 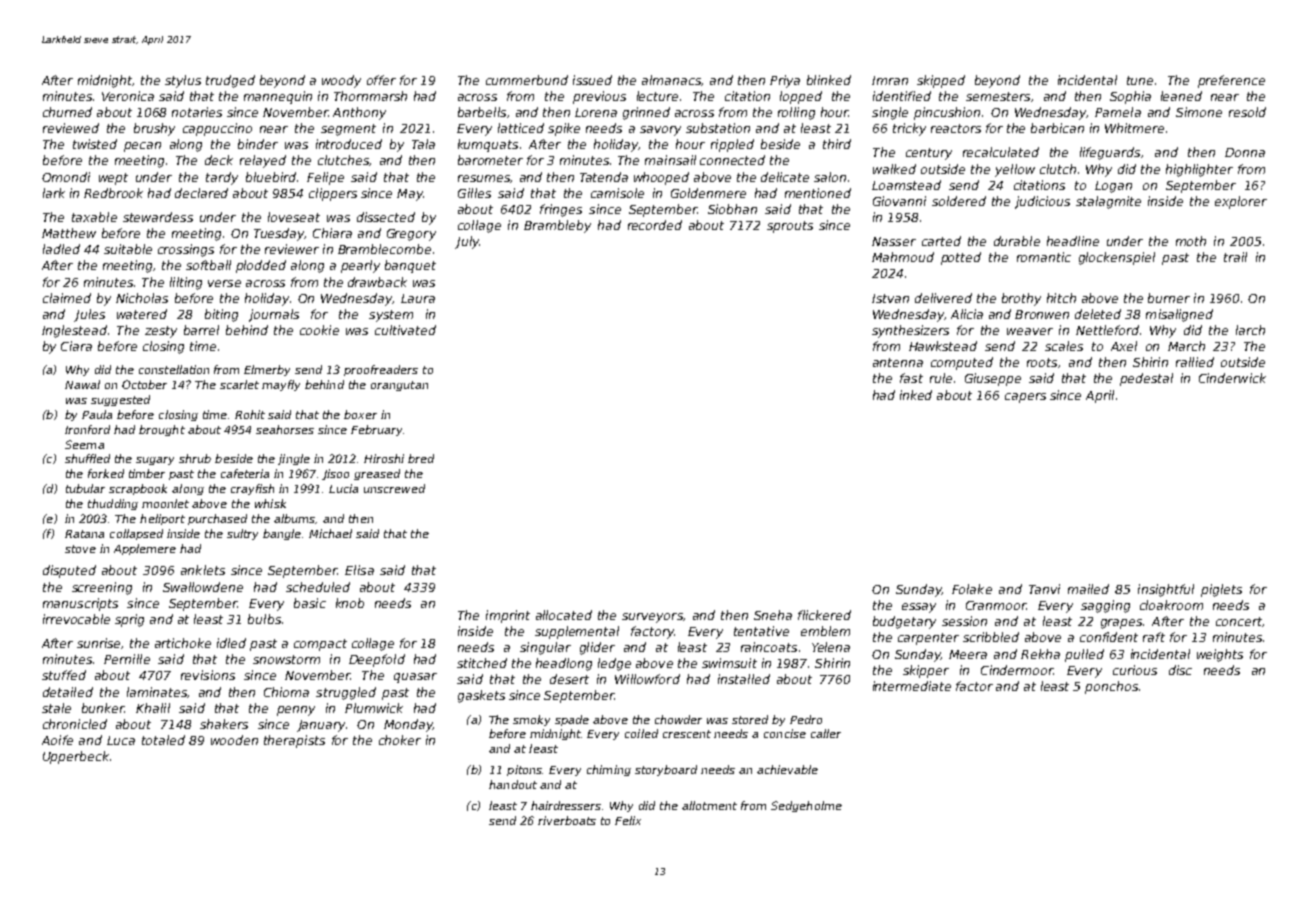 I want to click on almanacs, so click(x=671, y=80).
